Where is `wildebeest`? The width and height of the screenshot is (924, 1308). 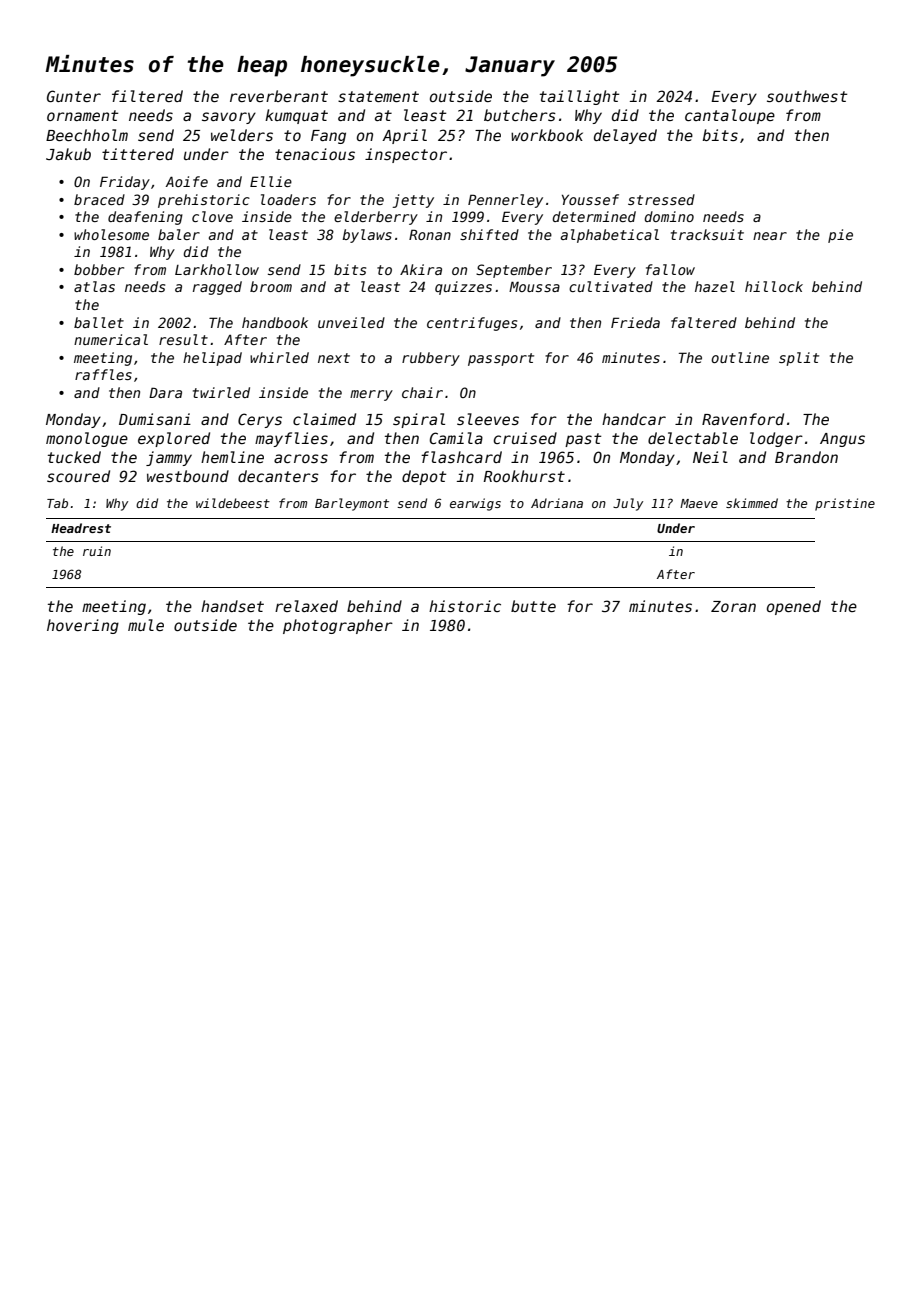
wildebeest is located at coordinates (233, 503).
